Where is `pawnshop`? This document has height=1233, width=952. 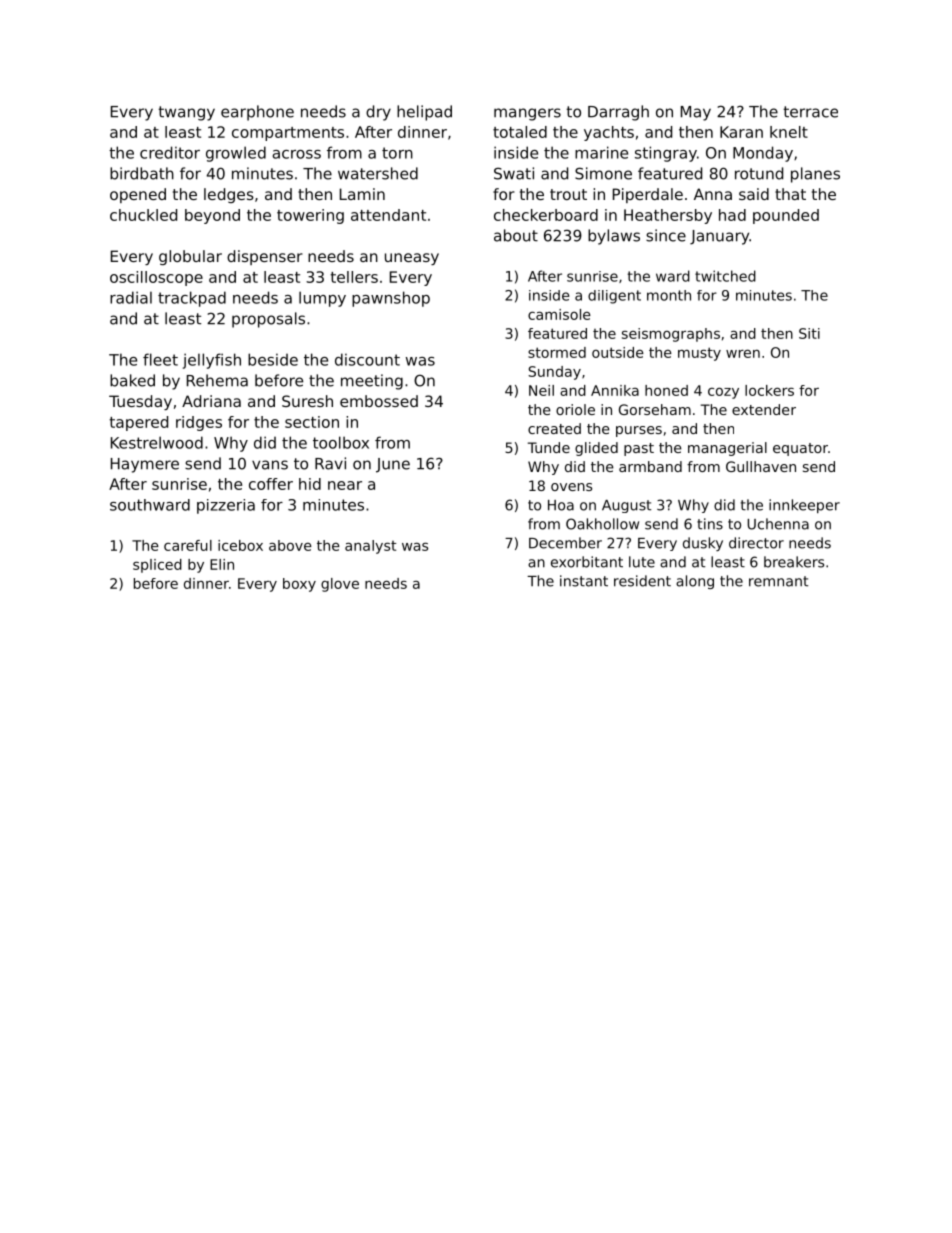 pawnshop is located at coordinates (391, 299).
